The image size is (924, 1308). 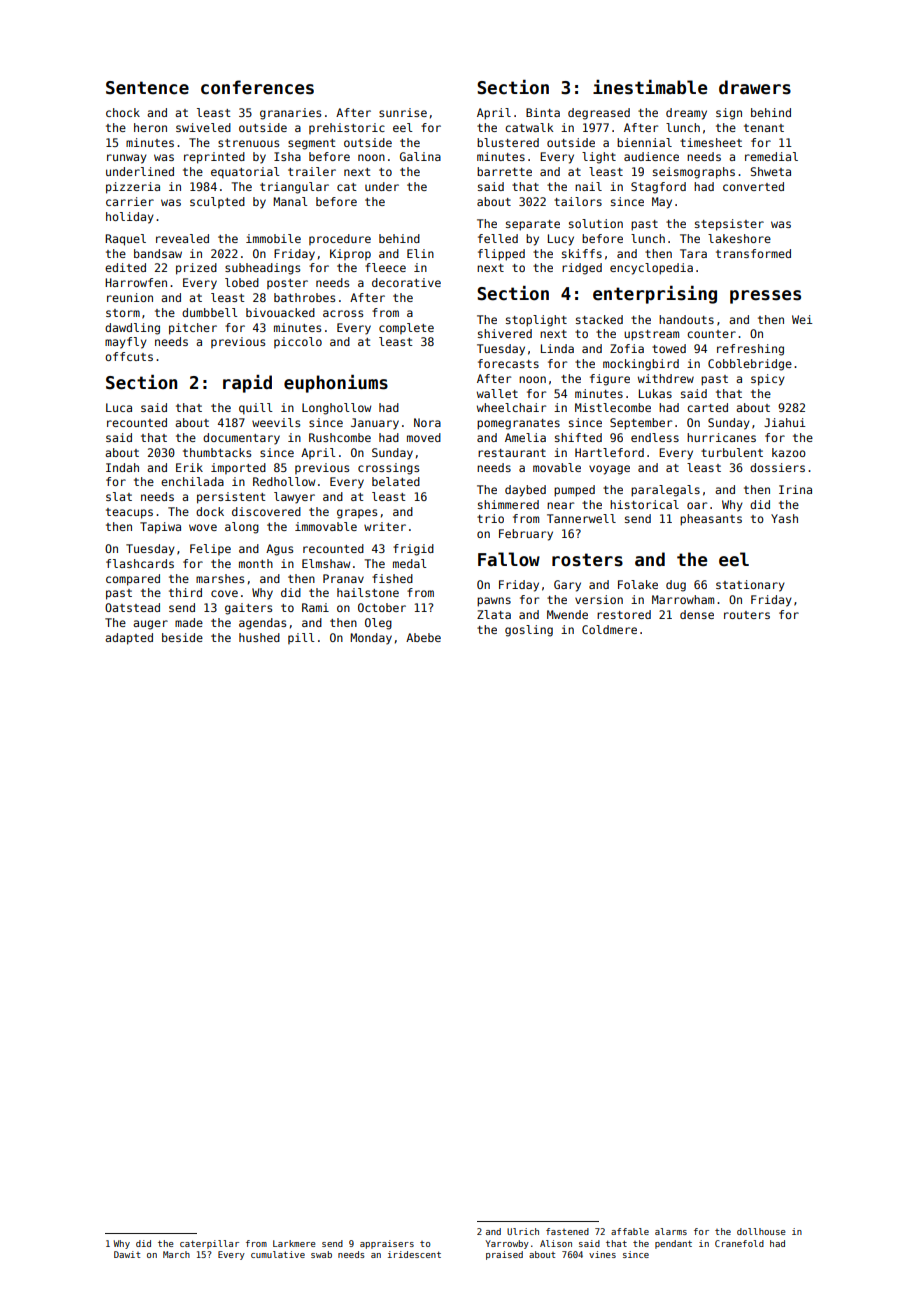 What do you see at coordinates (651, 269) in the image?
I see `encyclopedia` at bounding box center [651, 269].
